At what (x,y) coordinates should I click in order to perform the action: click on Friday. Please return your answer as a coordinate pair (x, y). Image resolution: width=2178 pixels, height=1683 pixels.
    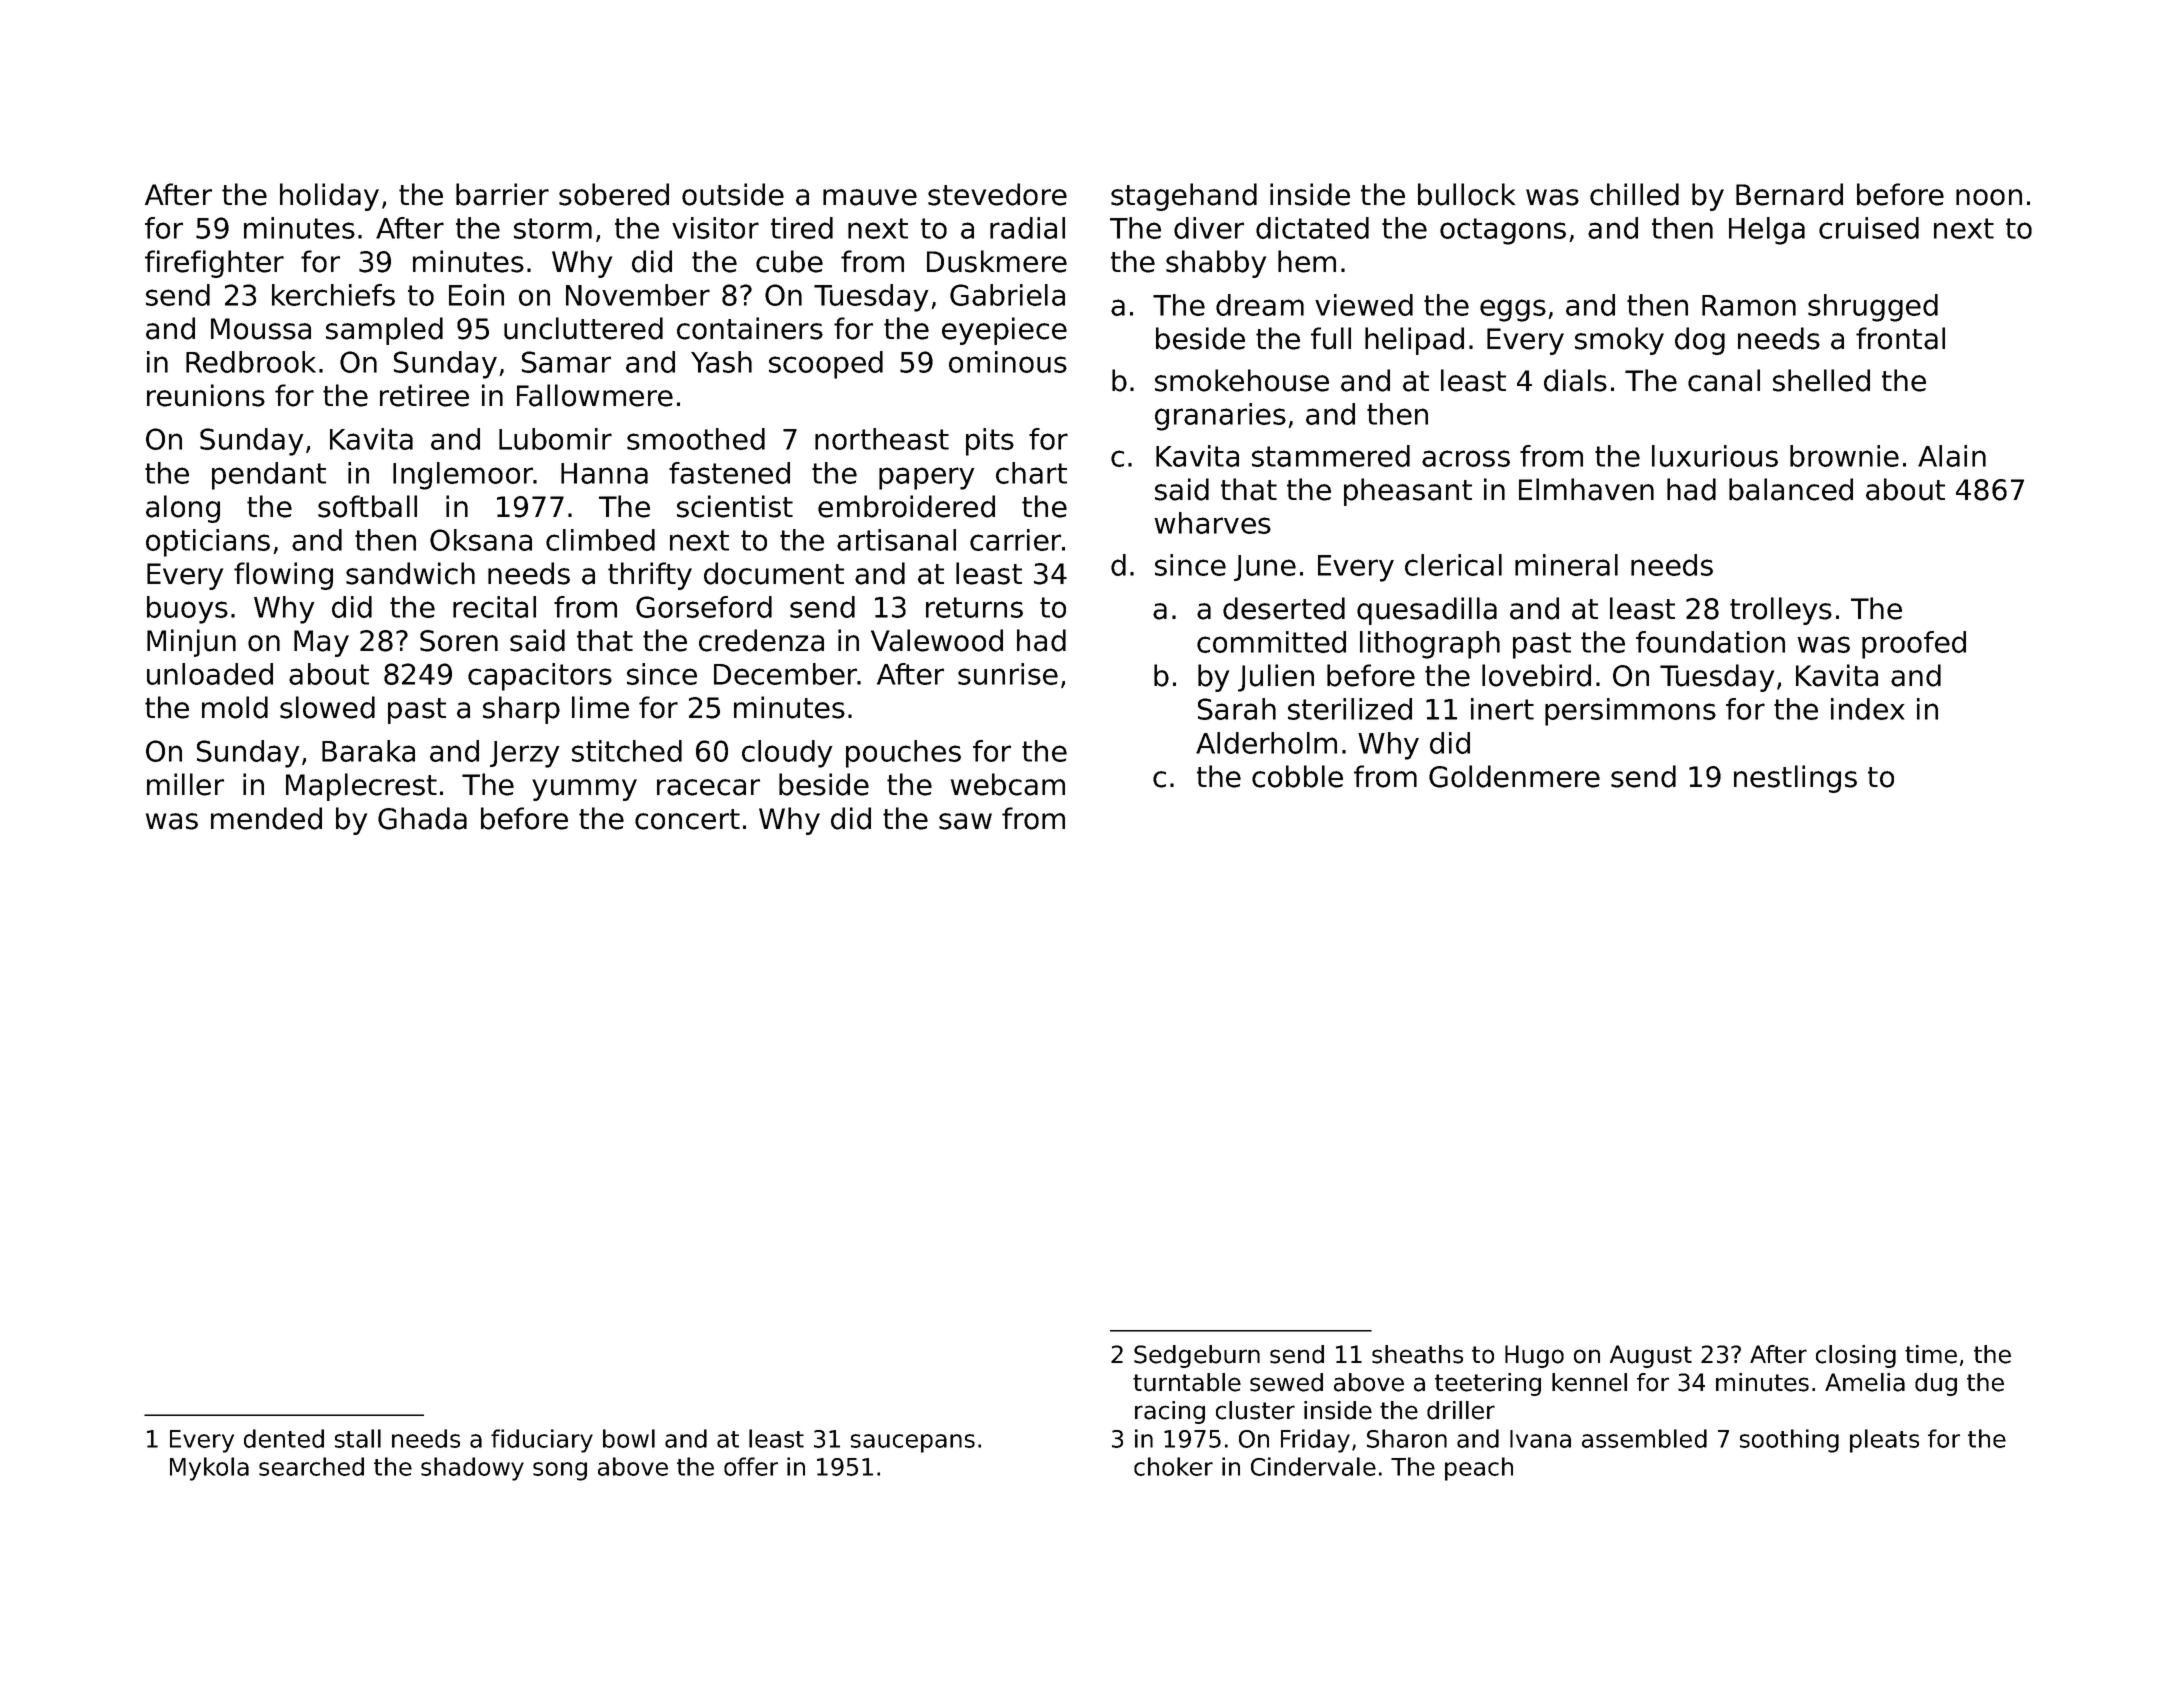
    Looking at the image, I should click on (1315, 1441).
